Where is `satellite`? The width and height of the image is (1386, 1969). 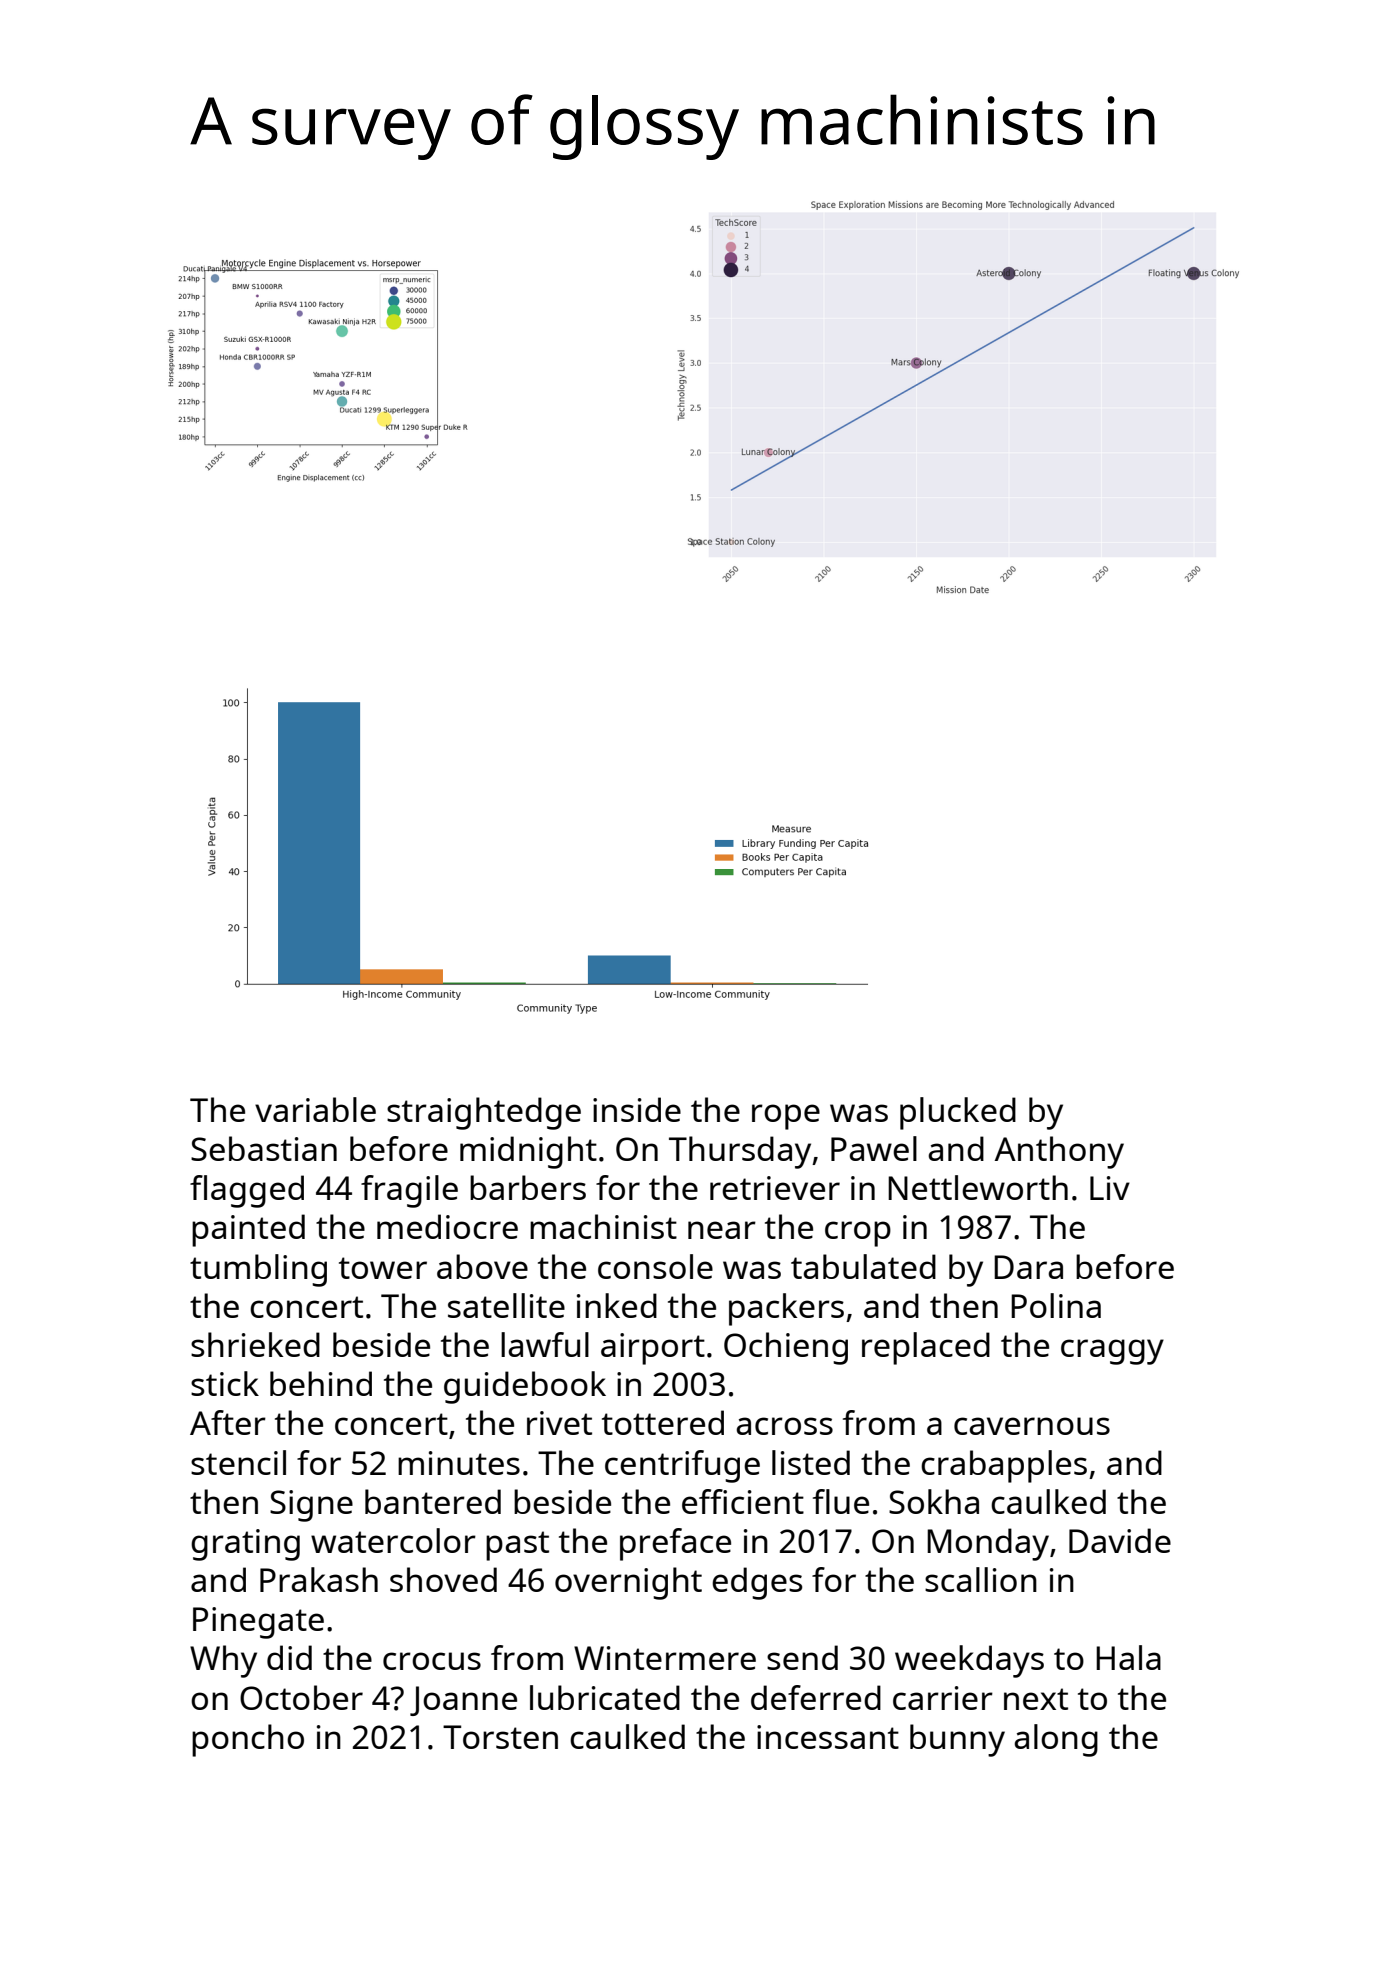
satellite is located at coordinates (506, 1305).
